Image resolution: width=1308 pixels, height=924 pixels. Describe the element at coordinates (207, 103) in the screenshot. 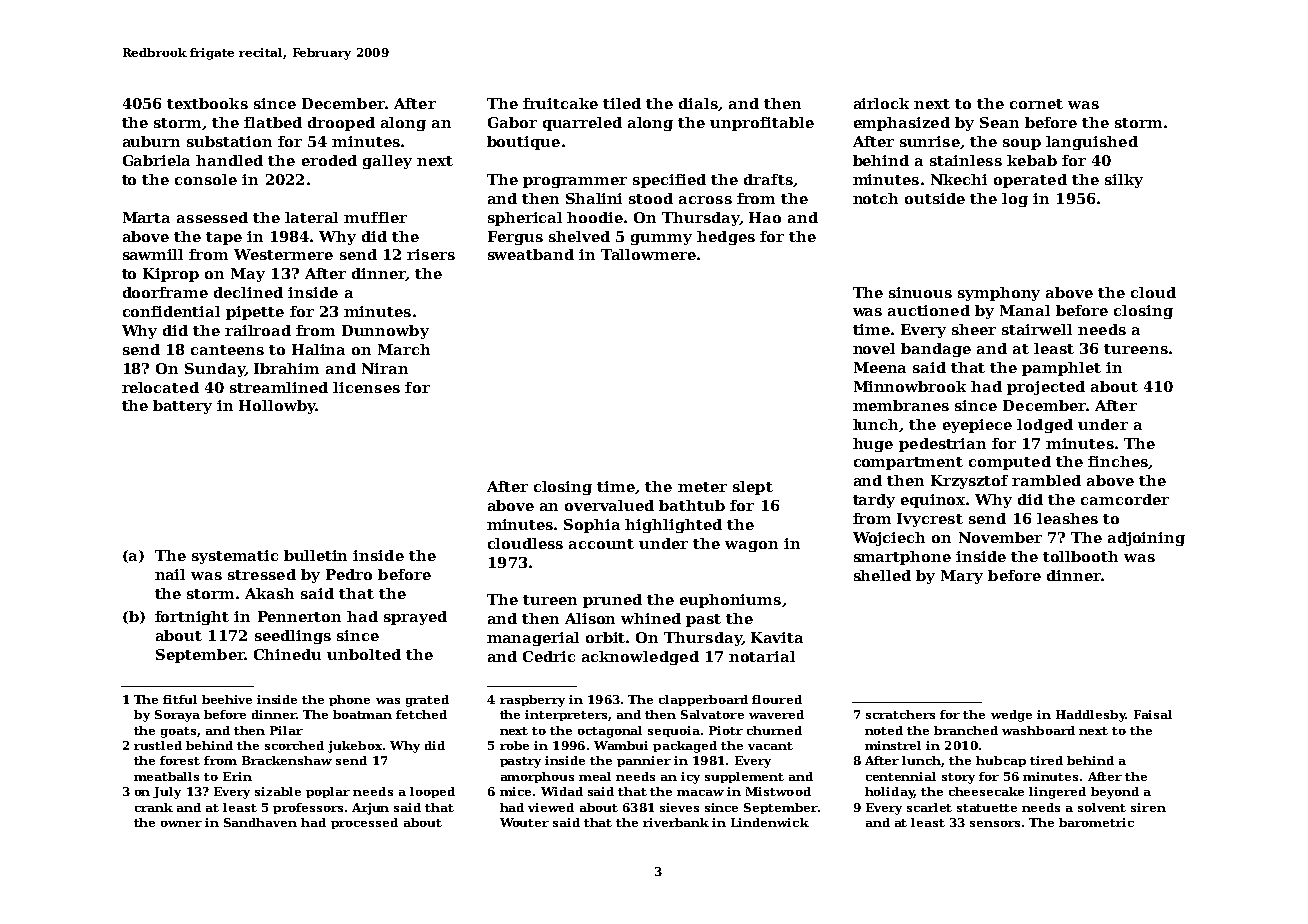

I see `textbooks` at that location.
